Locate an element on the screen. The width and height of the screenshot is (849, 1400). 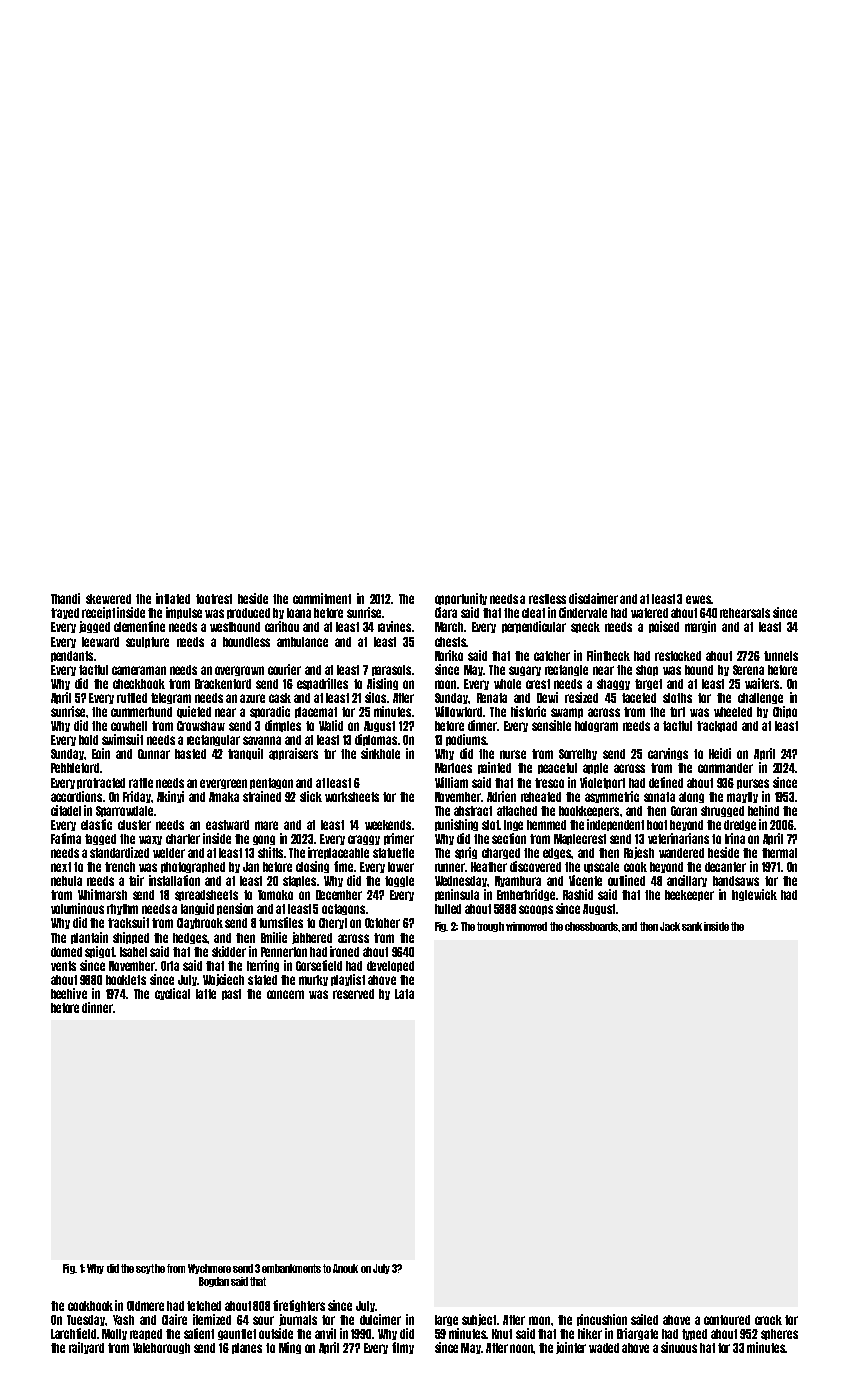
winnowed is located at coordinates (526, 926).
